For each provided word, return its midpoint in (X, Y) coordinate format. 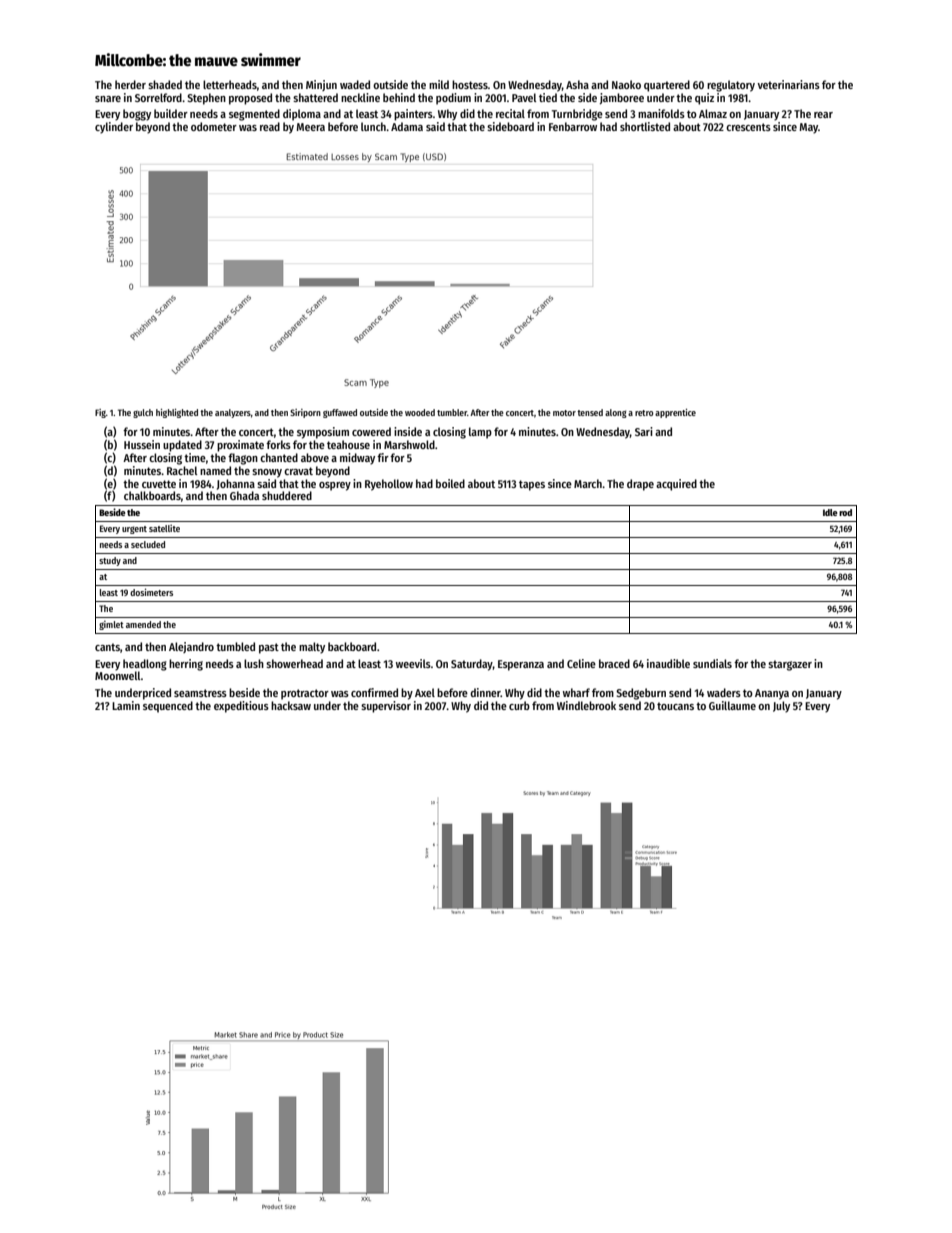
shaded (165, 84)
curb (519, 705)
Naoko (626, 84)
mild (439, 84)
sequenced (168, 707)
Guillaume (732, 705)
